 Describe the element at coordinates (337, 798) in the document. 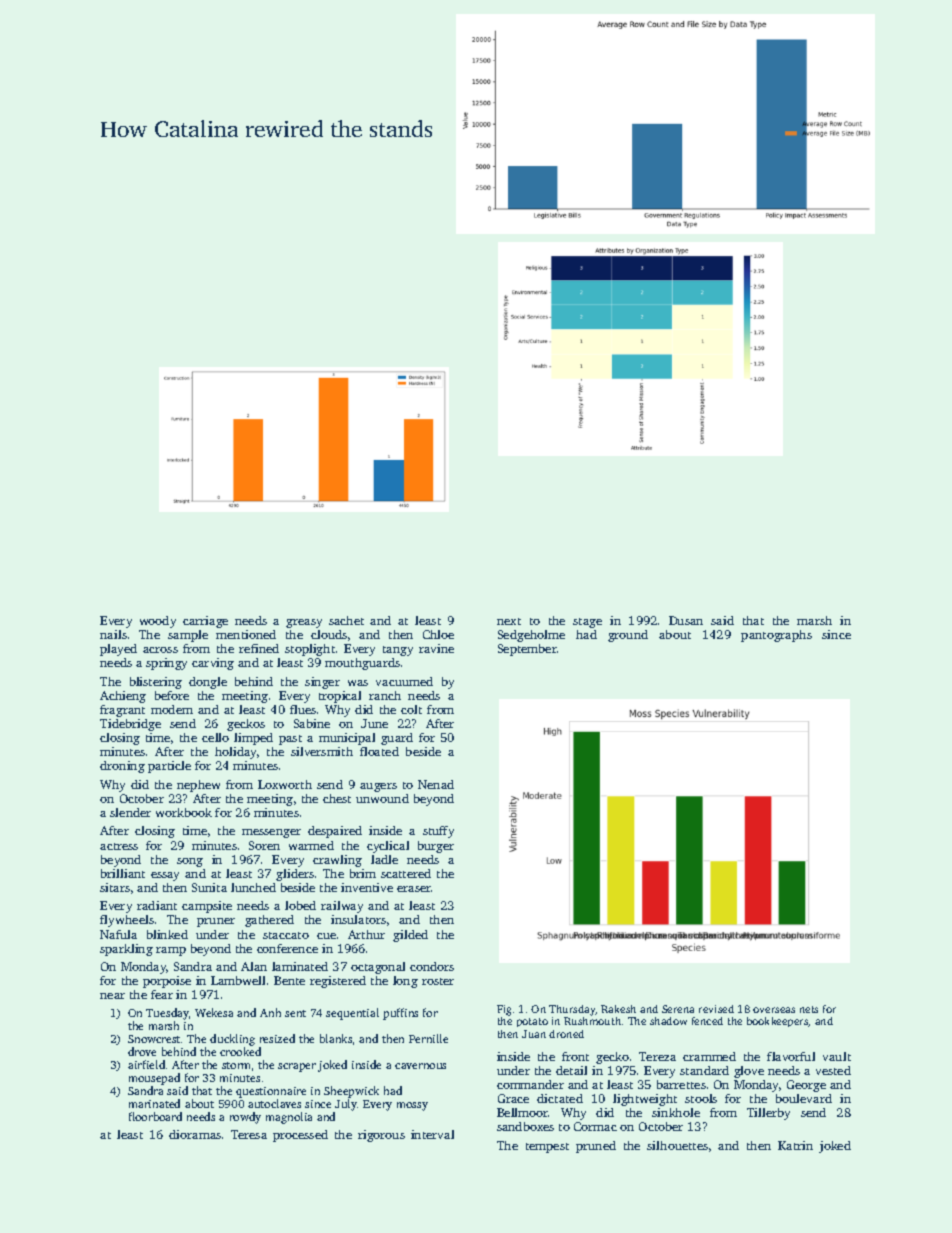

I see `chest` at that location.
